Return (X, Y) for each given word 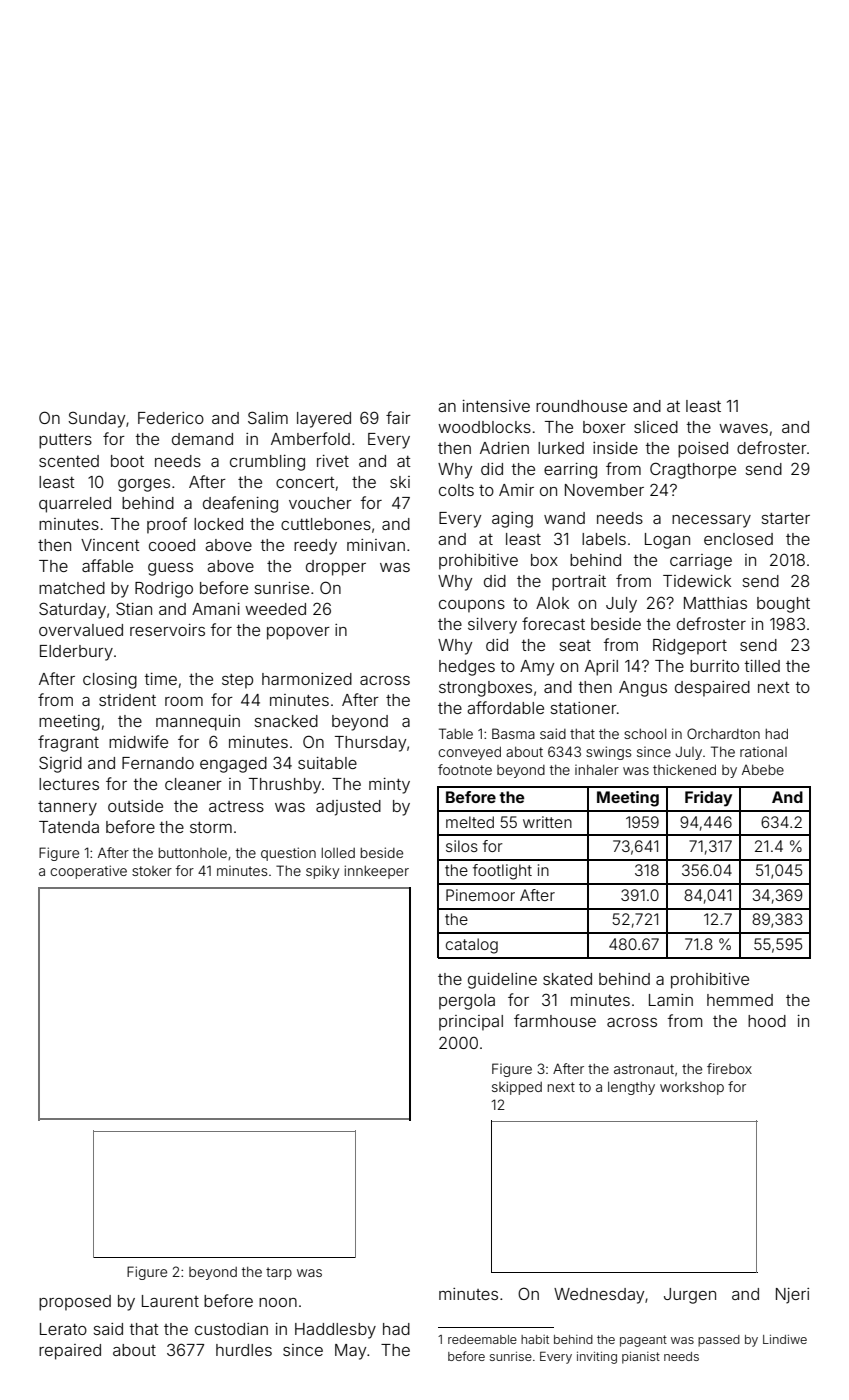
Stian (134, 608)
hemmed (740, 1000)
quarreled (75, 505)
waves (743, 428)
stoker (152, 871)
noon (278, 1302)
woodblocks (484, 427)
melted (470, 822)
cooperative (88, 872)
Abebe (763, 770)
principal (471, 1023)
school (645, 734)
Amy (537, 668)
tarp (279, 1273)
